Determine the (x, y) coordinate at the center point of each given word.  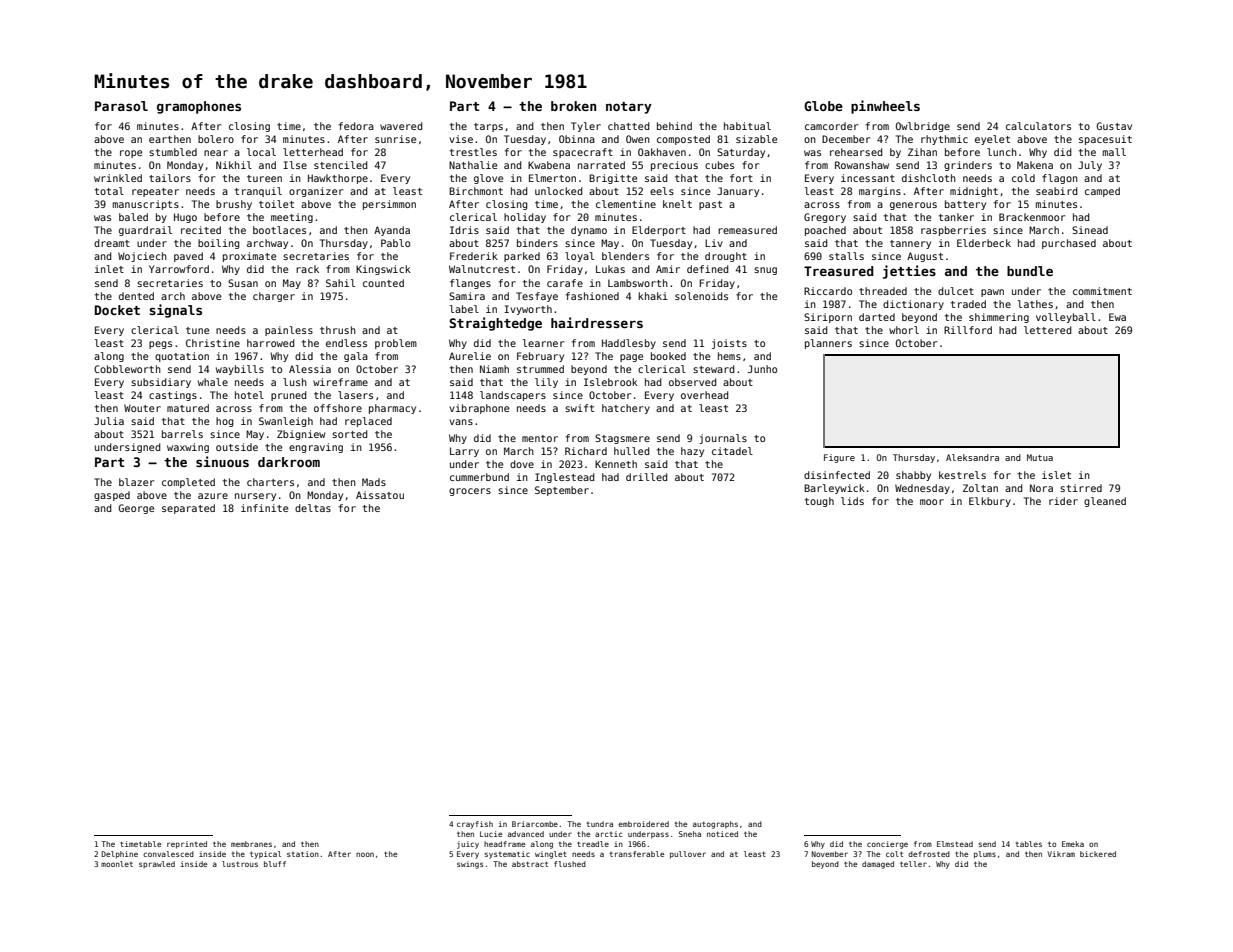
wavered (401, 126)
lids (852, 501)
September (562, 491)
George (136, 509)
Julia (109, 421)
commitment (1102, 291)
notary (629, 108)
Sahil (340, 283)
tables (1029, 844)
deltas (313, 508)
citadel (732, 451)
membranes (251, 844)
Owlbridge (923, 127)
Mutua (1040, 457)
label (464, 309)
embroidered (643, 824)
